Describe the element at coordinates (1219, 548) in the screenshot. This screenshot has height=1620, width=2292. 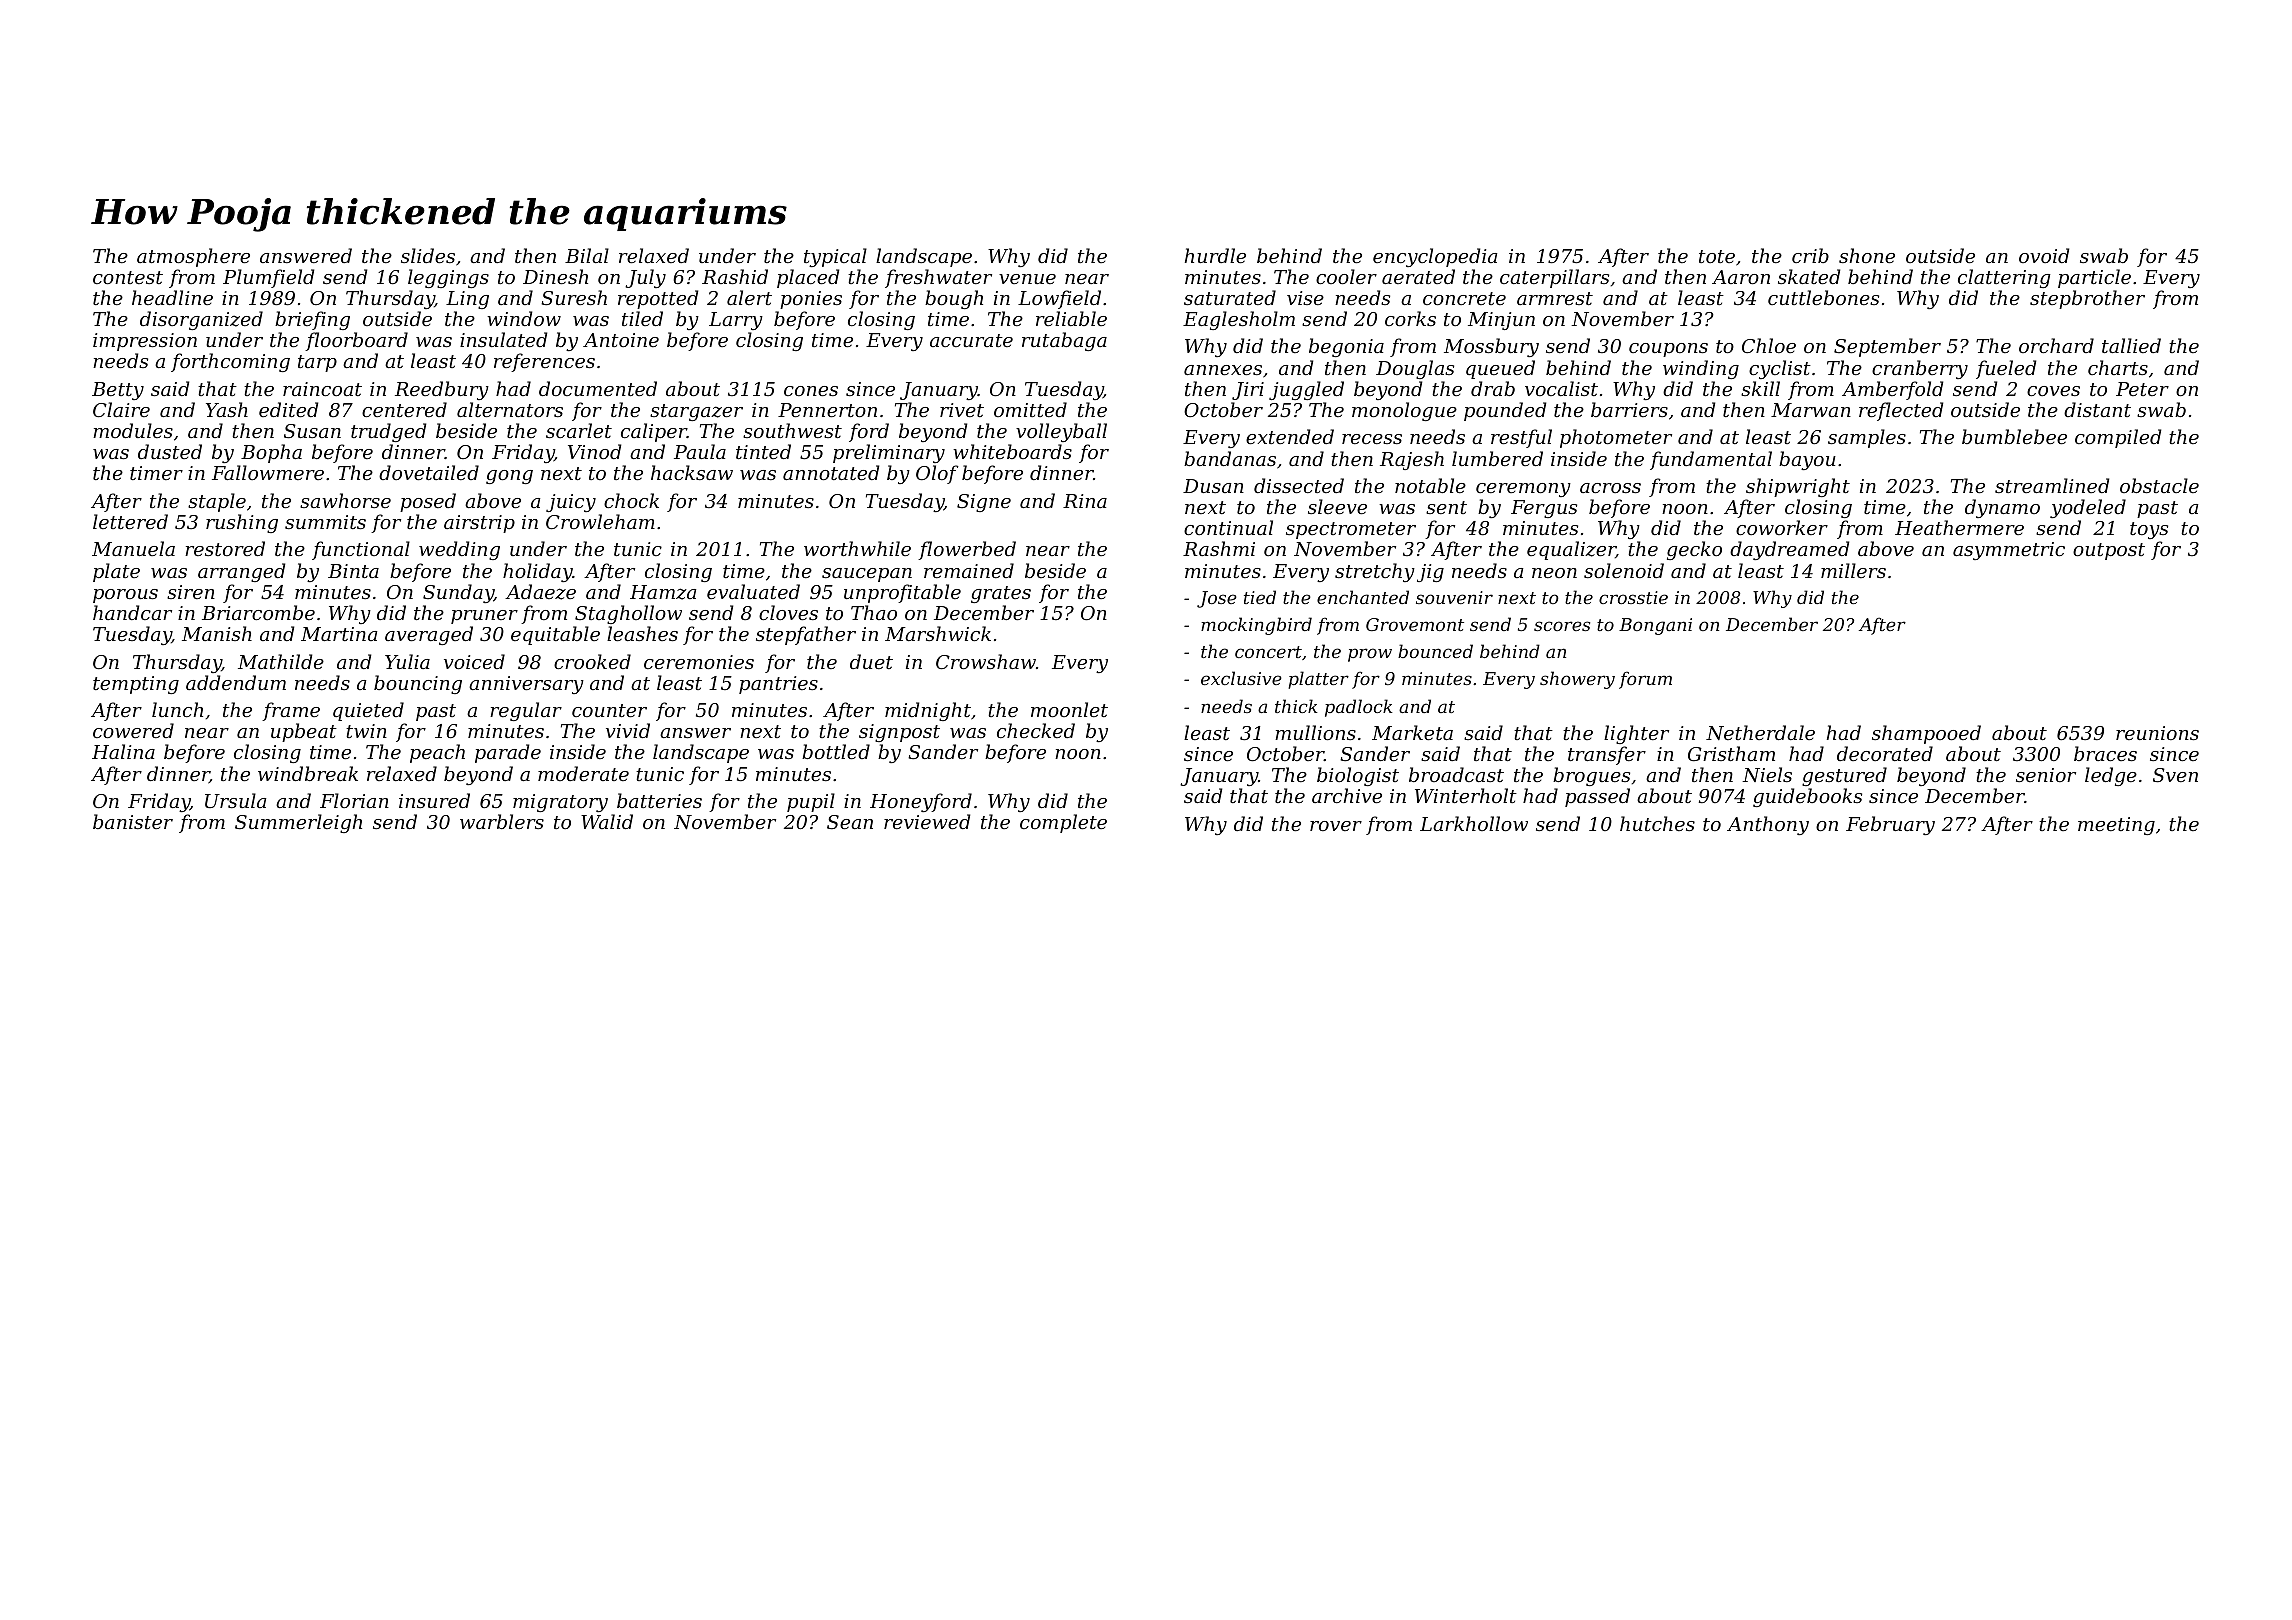
I see `Rashmi` at that location.
